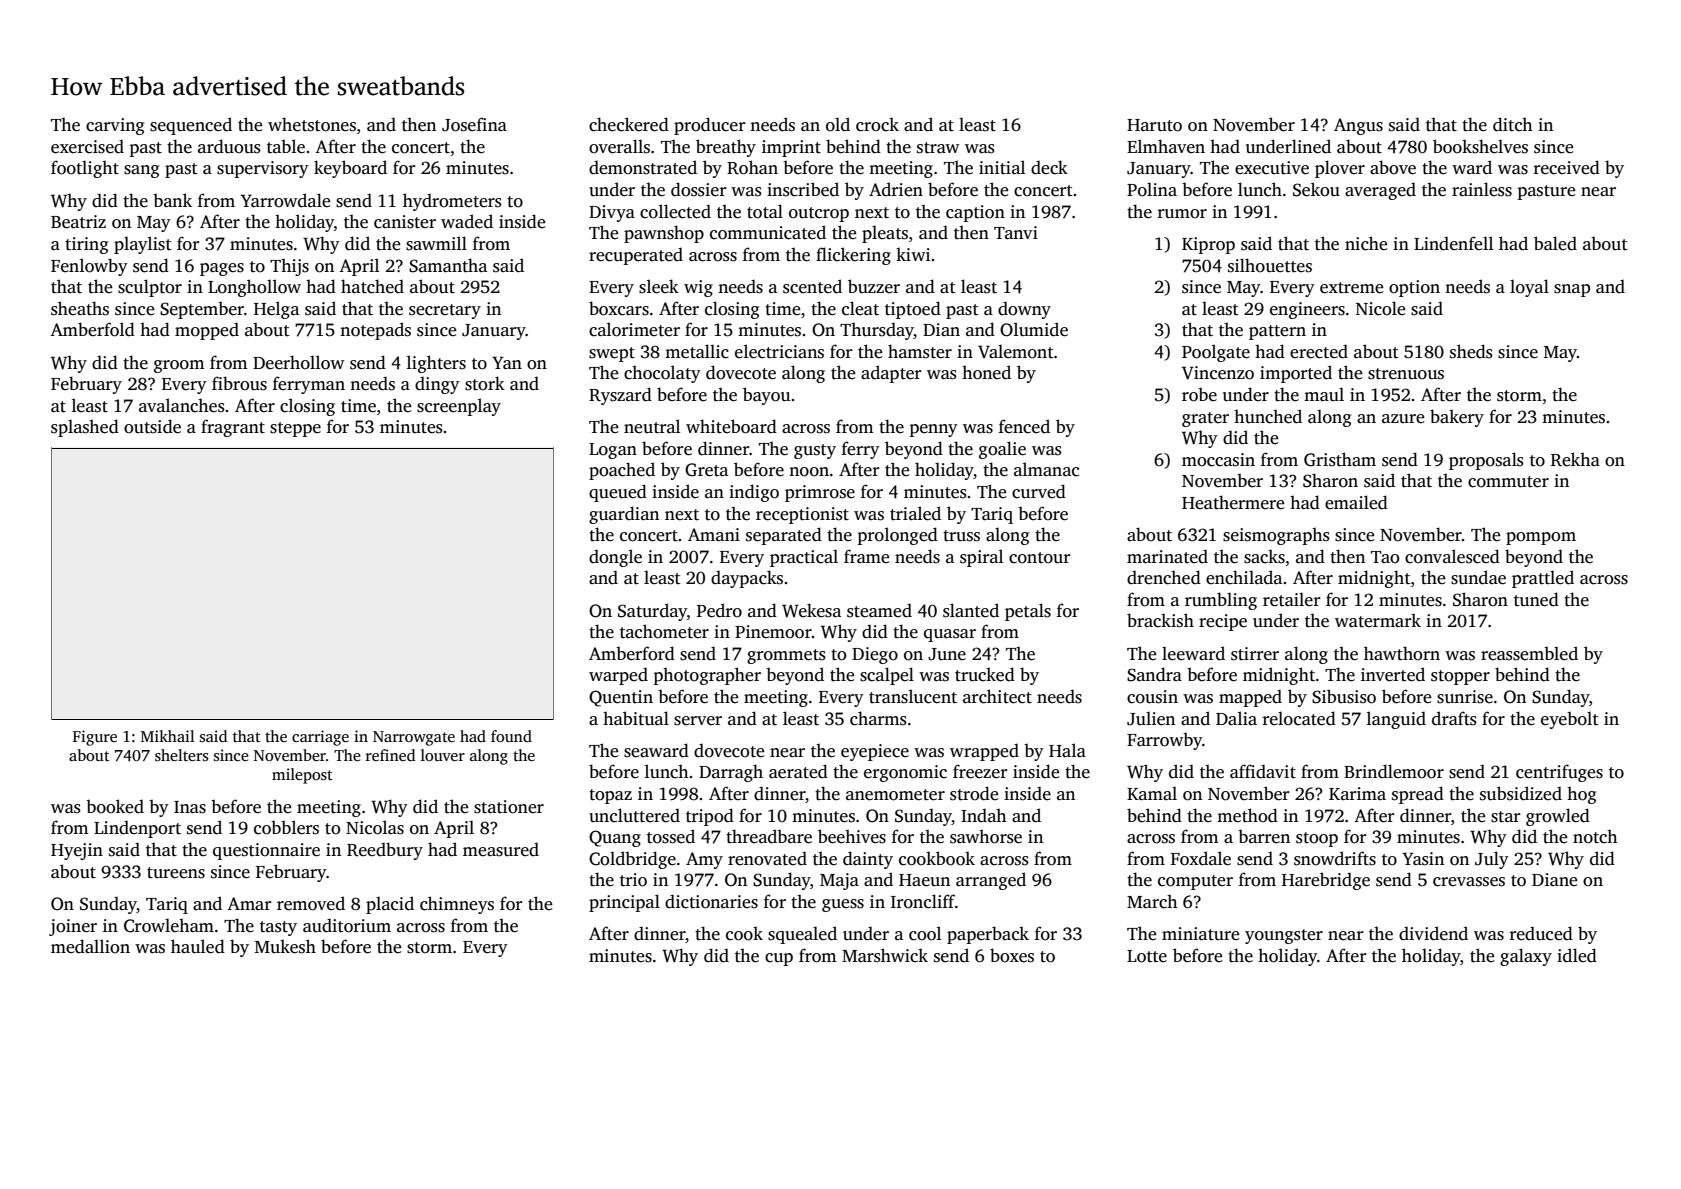 This screenshot has height=1189, width=1681. What do you see at coordinates (615, 558) in the screenshot?
I see `dongle` at bounding box center [615, 558].
